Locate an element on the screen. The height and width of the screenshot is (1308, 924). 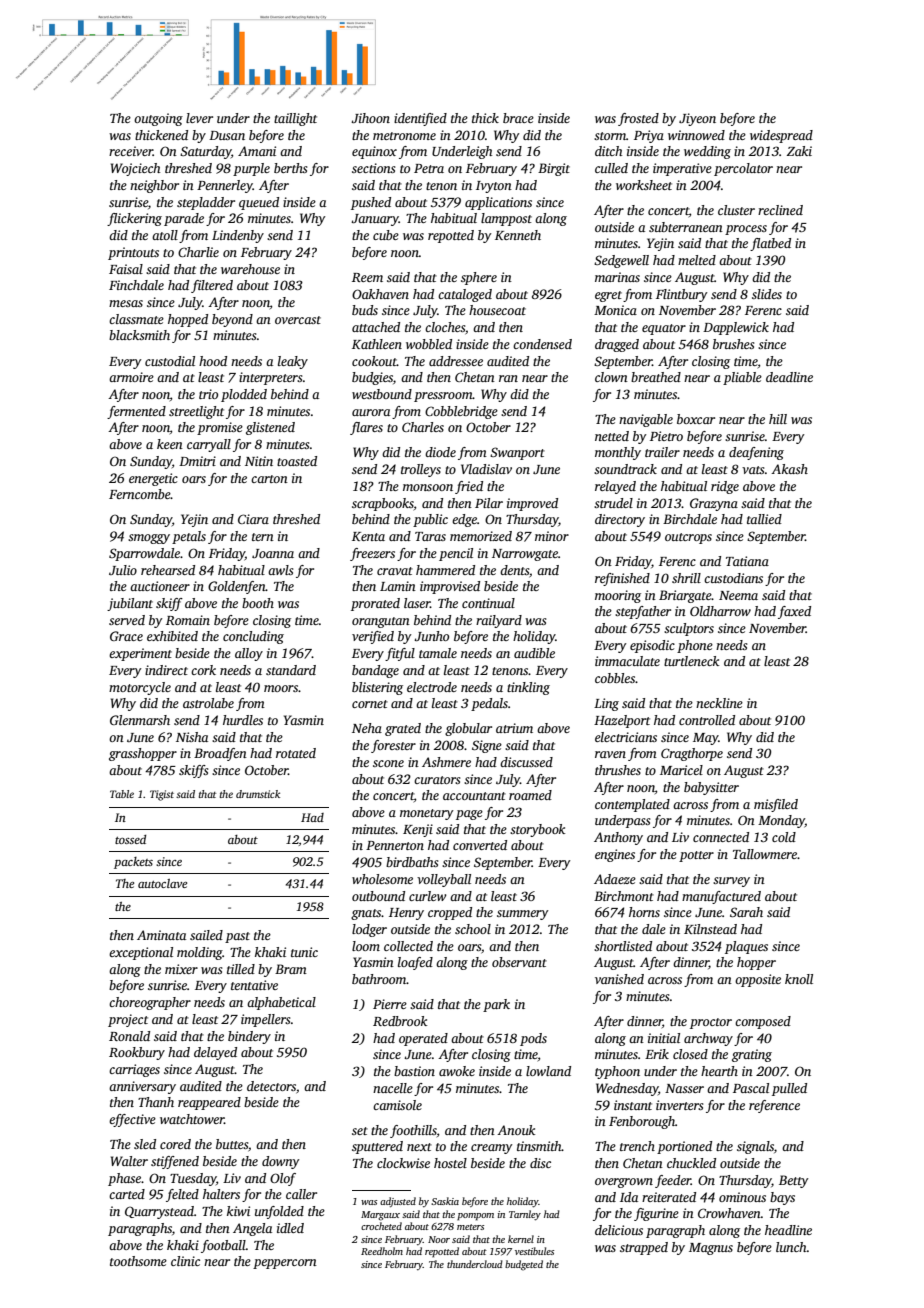
Tatiana is located at coordinates (747, 561).
